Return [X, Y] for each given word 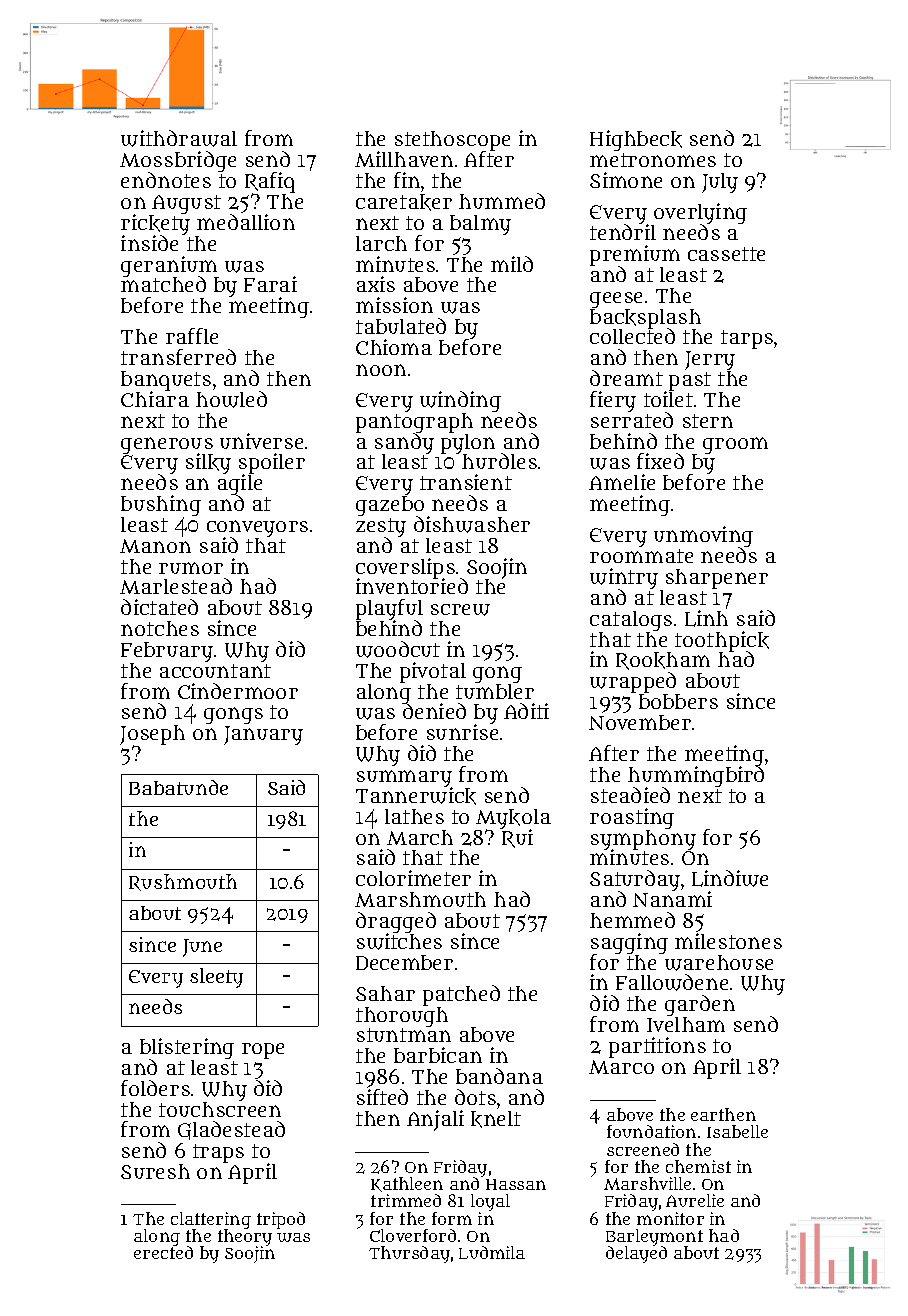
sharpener [717, 579]
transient [466, 482]
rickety [155, 225]
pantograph [414, 423]
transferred [178, 357]
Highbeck [636, 140]
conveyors [257, 528]
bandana [499, 1076]
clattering [211, 1221]
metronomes [653, 160]
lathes [414, 816]
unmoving [703, 537]
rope [263, 1051]
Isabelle [737, 1131]
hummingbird [696, 777]
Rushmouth [183, 882]
